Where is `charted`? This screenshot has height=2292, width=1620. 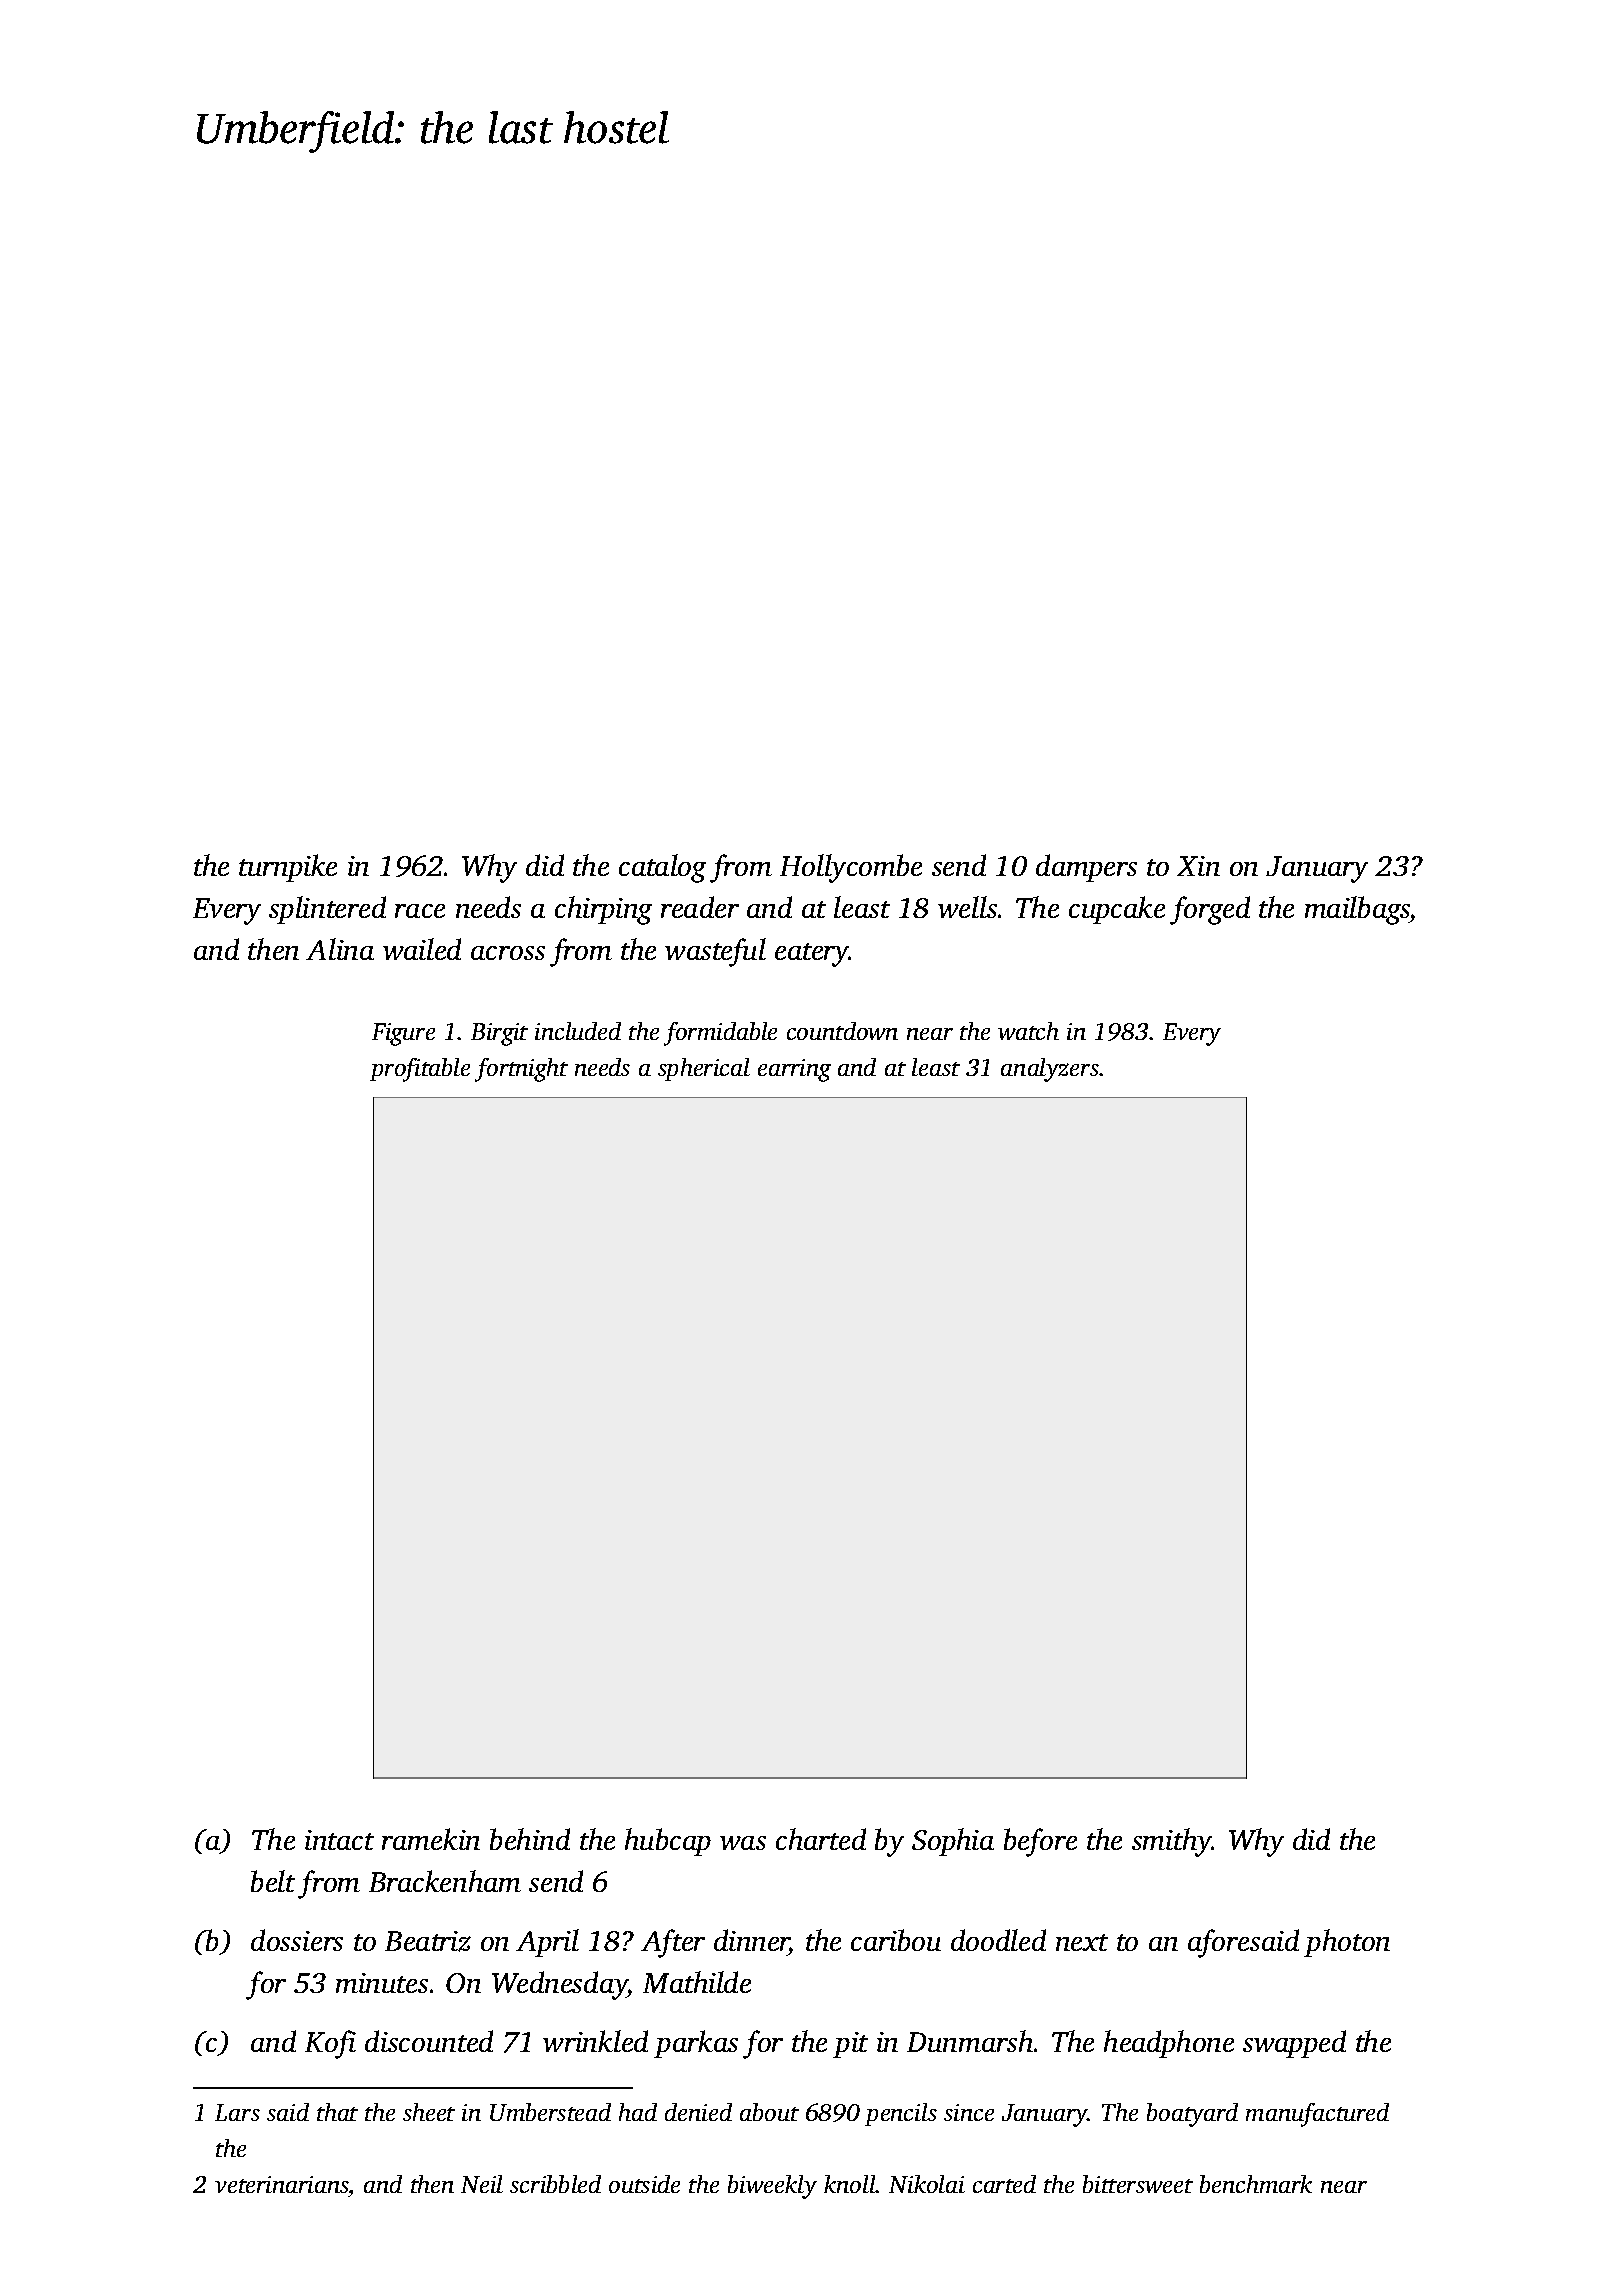 charted is located at coordinates (821, 1839).
